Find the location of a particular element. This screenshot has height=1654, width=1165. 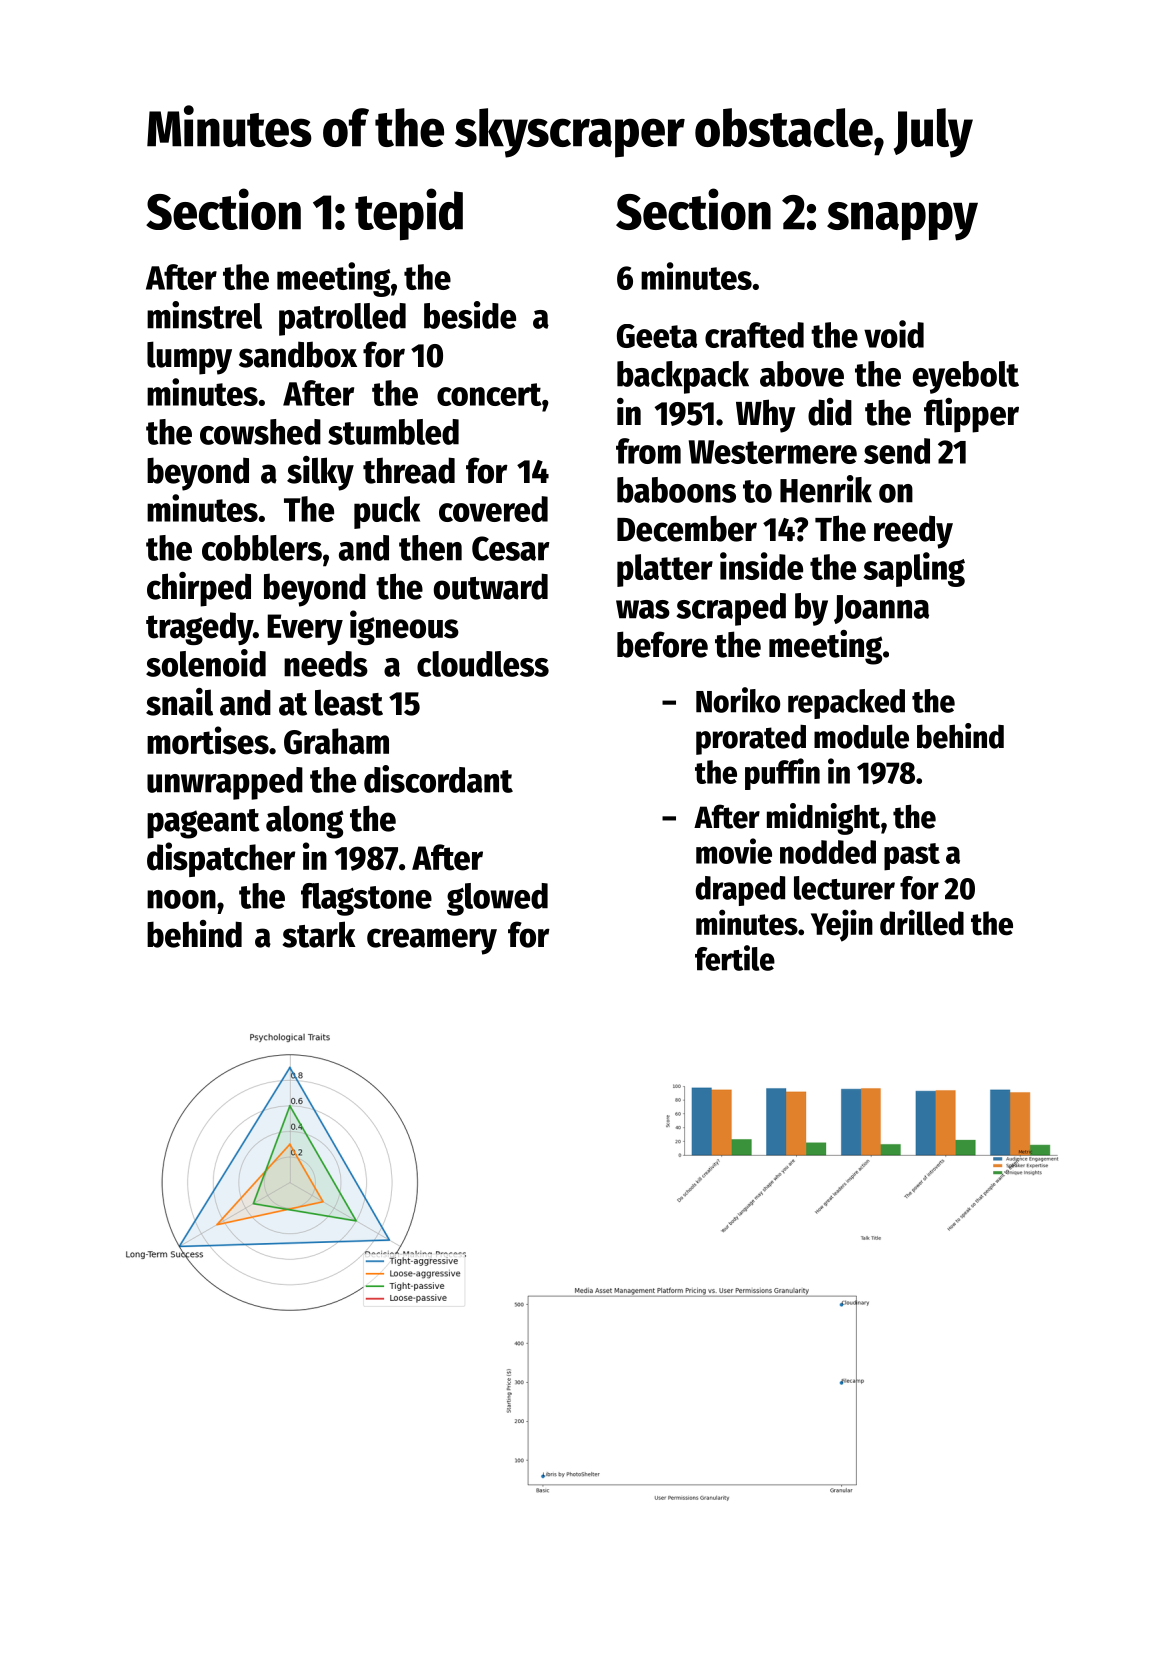

was is located at coordinates (643, 609).
